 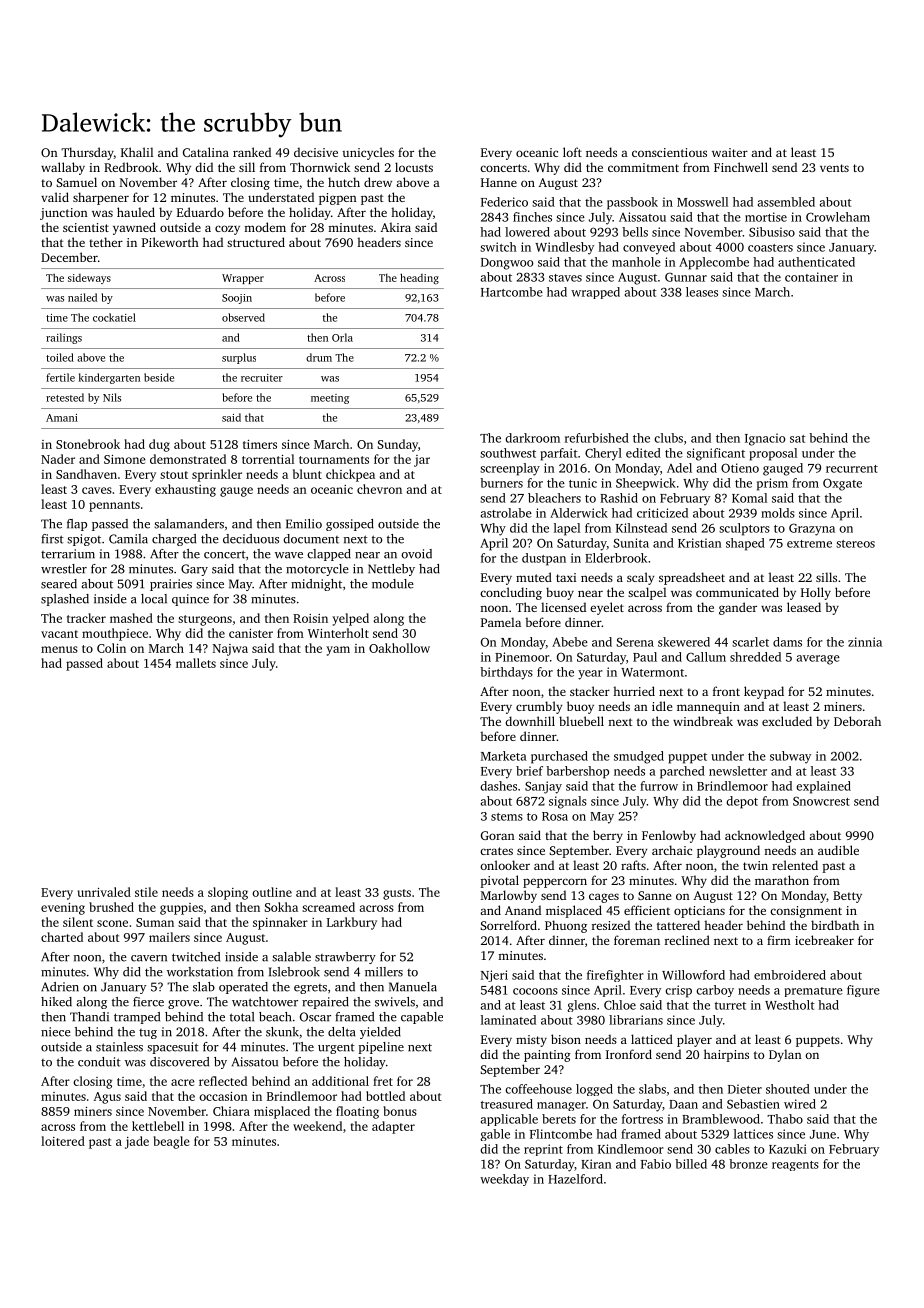 What do you see at coordinates (504, 1180) in the document?
I see `weekday` at bounding box center [504, 1180].
